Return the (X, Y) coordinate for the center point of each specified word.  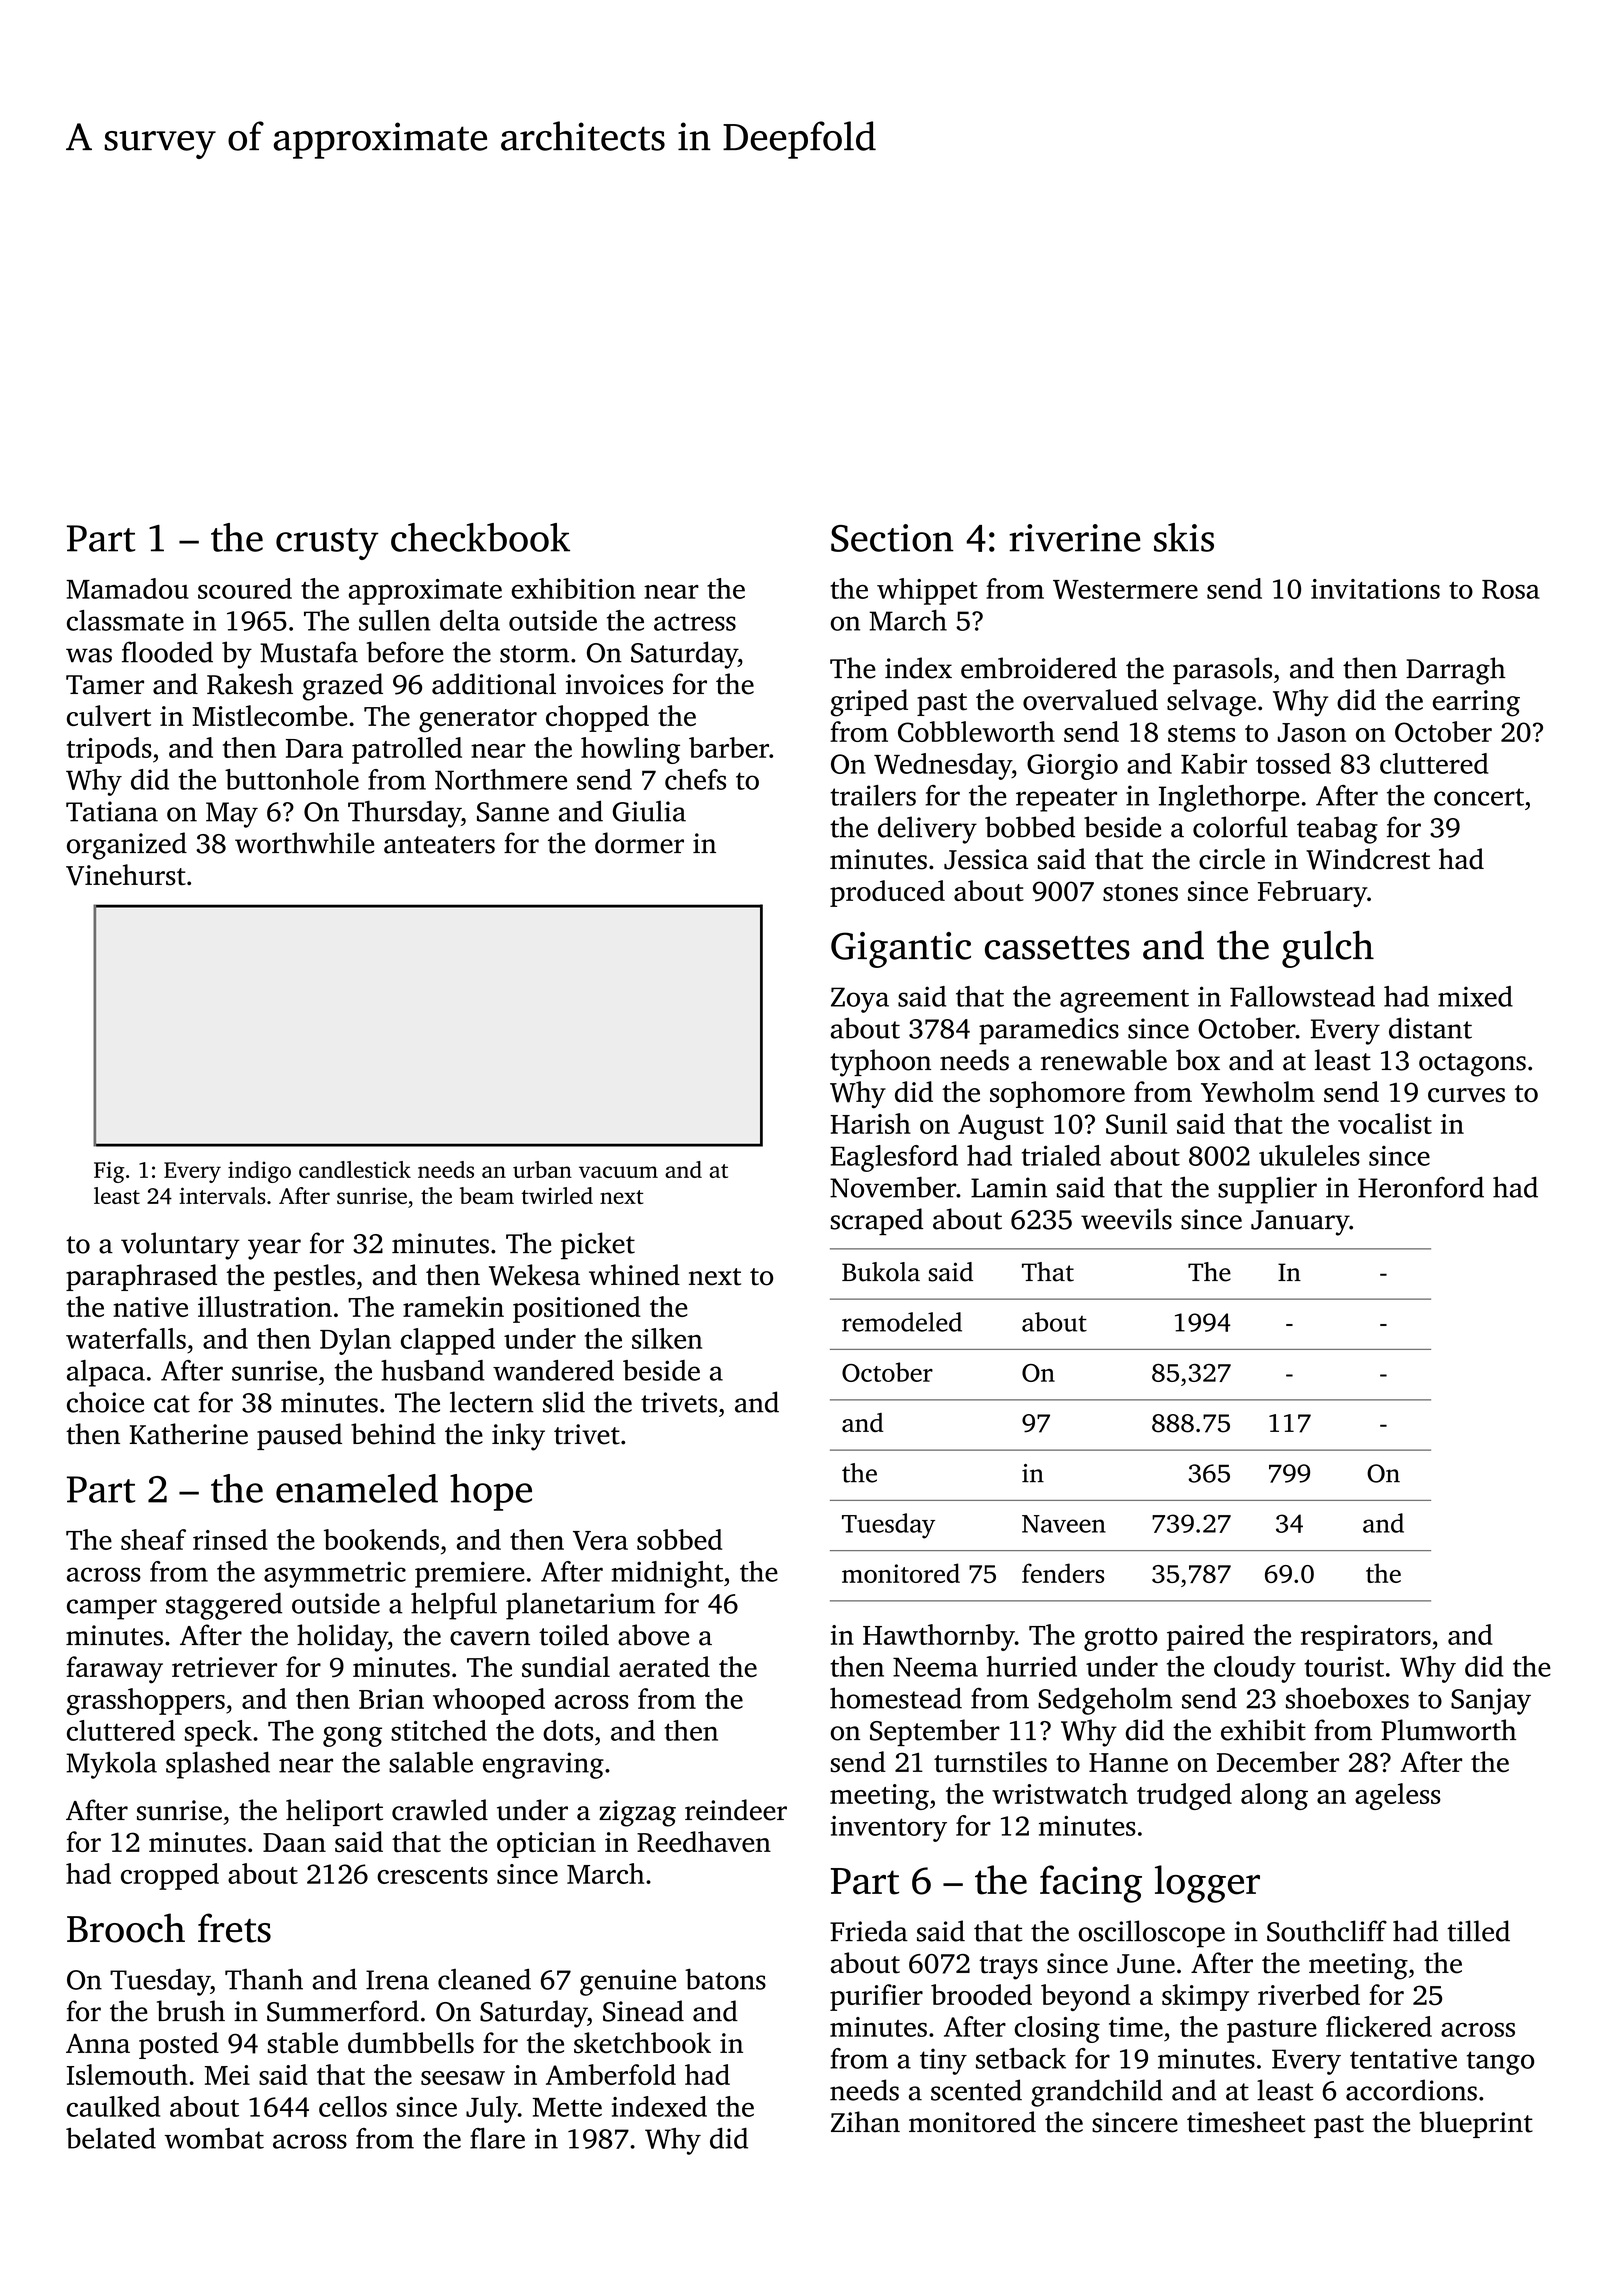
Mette (567, 2107)
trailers (873, 795)
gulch (1328, 949)
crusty (327, 544)
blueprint (1476, 2124)
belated (111, 2138)
